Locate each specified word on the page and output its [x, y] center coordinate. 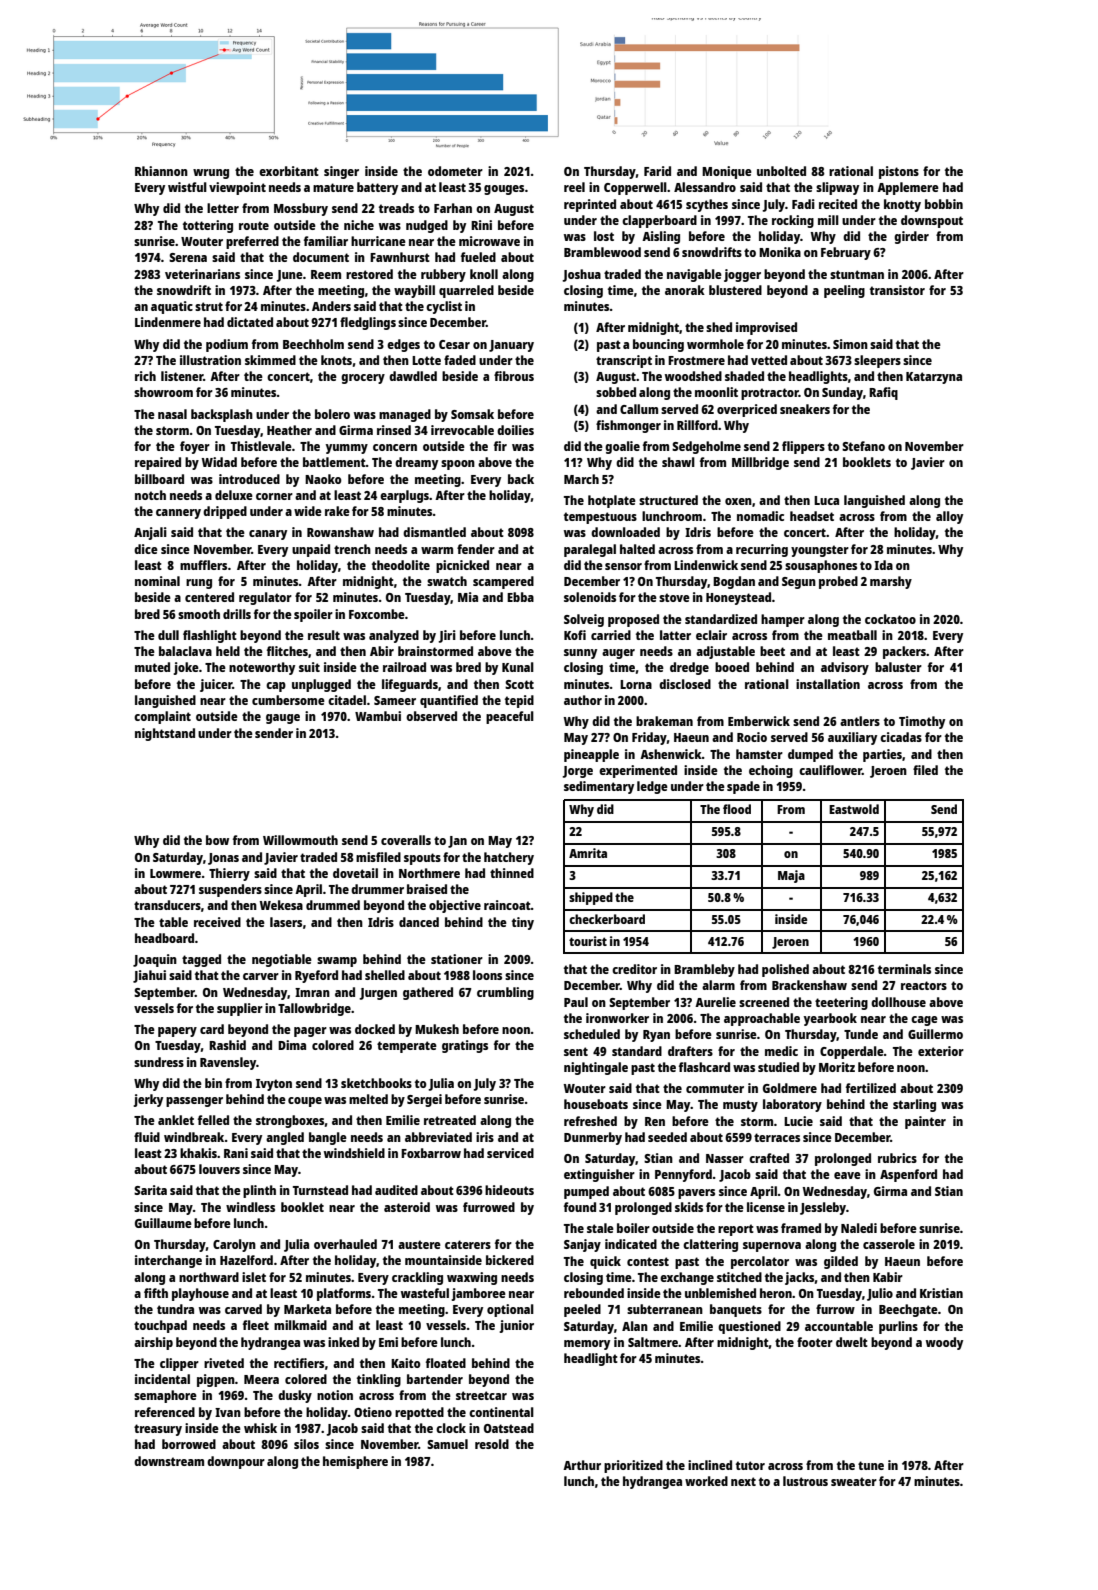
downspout [932, 221]
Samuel [447, 1444]
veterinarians [202, 274]
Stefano [863, 446]
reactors [924, 985]
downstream [169, 1461]
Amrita [588, 853]
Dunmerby [593, 1138]
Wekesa [281, 905]
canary [268, 535]
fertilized [871, 1088]
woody [944, 1343]
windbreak [194, 1137]
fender [476, 549]
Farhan [453, 208]
